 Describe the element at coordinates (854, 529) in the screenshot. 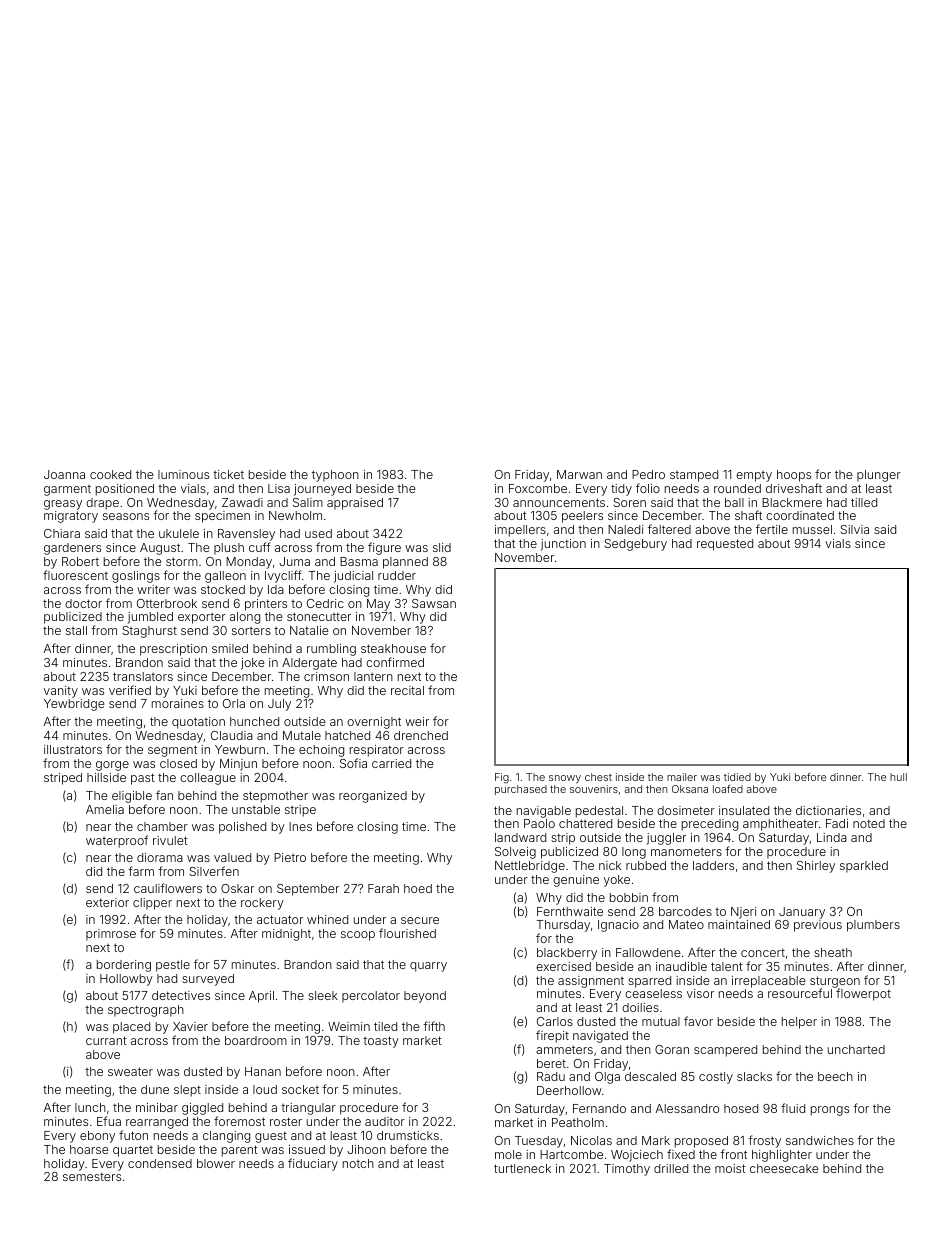

I see `Silvia` at that location.
